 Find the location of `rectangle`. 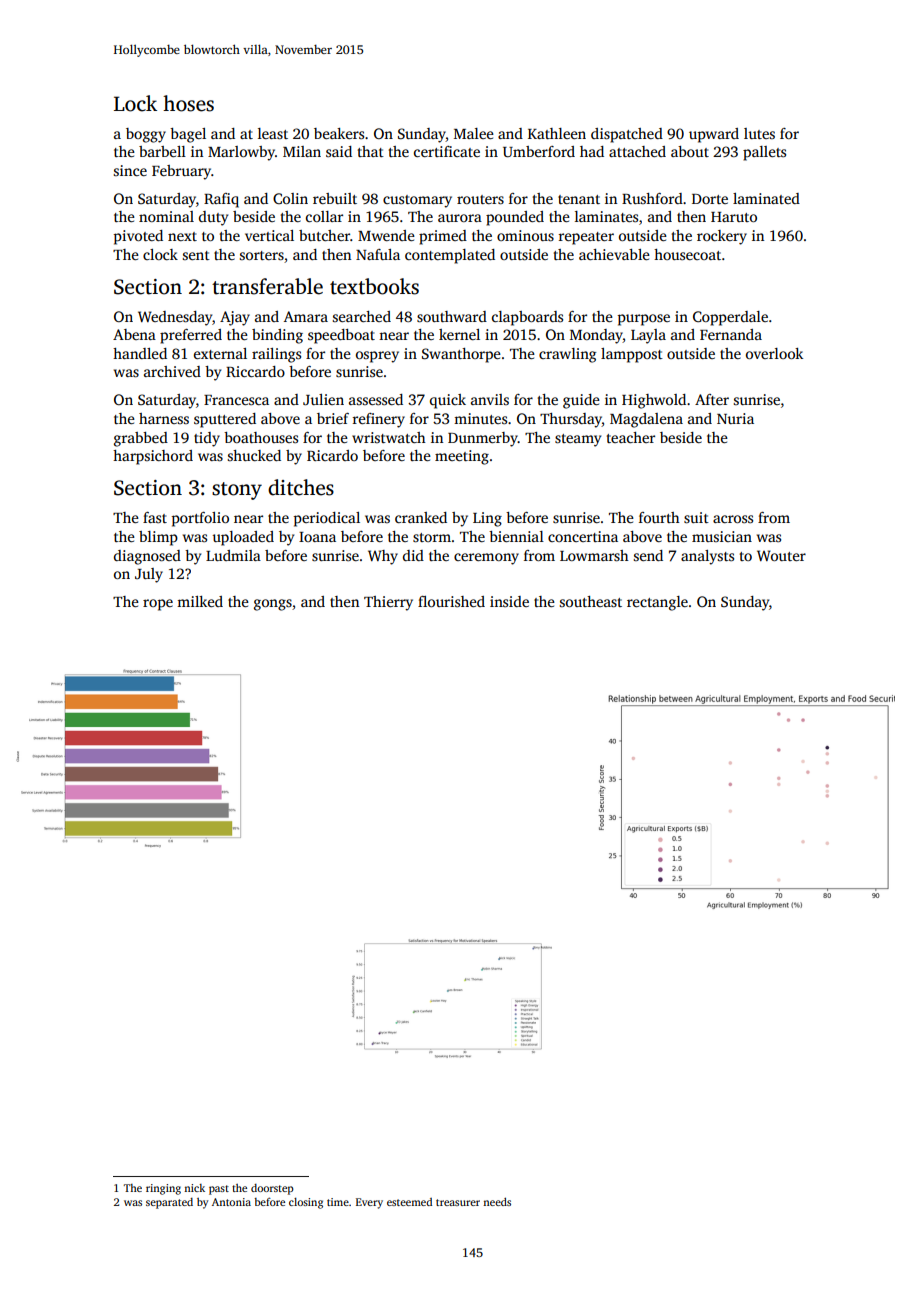

rectangle is located at coordinates (657, 603).
